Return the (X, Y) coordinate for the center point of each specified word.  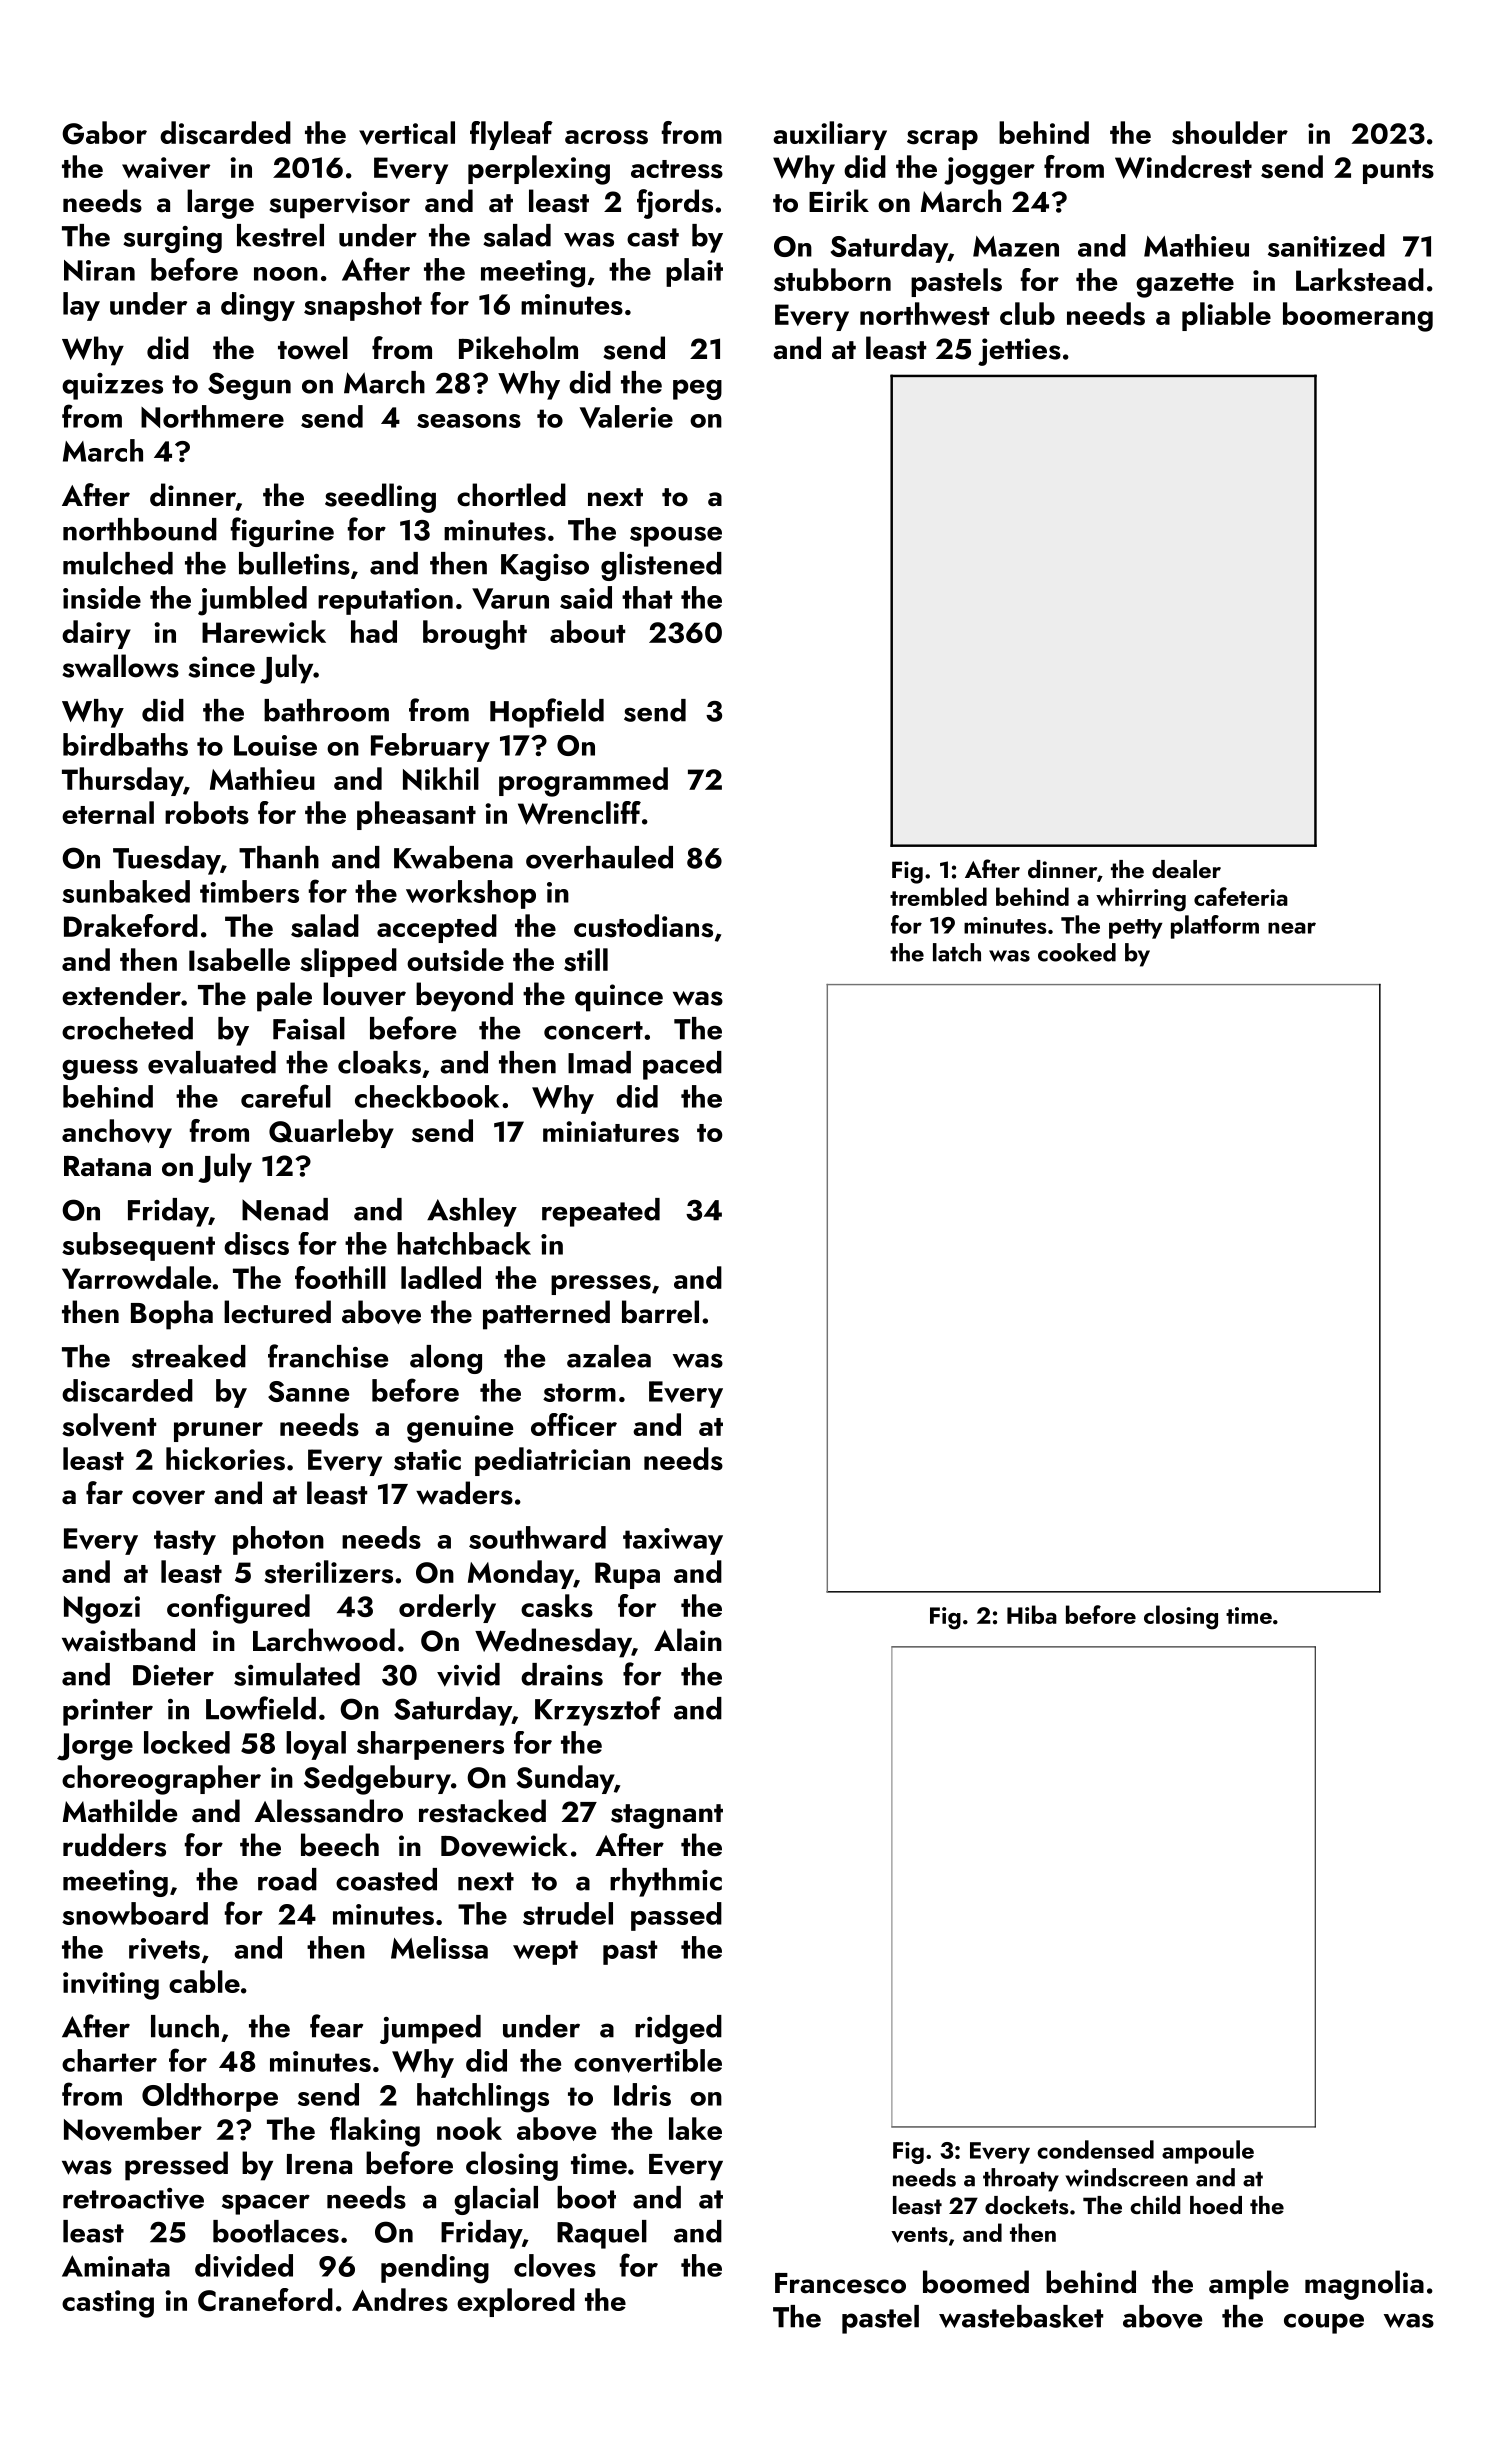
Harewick (264, 631)
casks (557, 1606)
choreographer (161, 1780)
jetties (1019, 352)
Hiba (1032, 1614)
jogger (989, 171)
